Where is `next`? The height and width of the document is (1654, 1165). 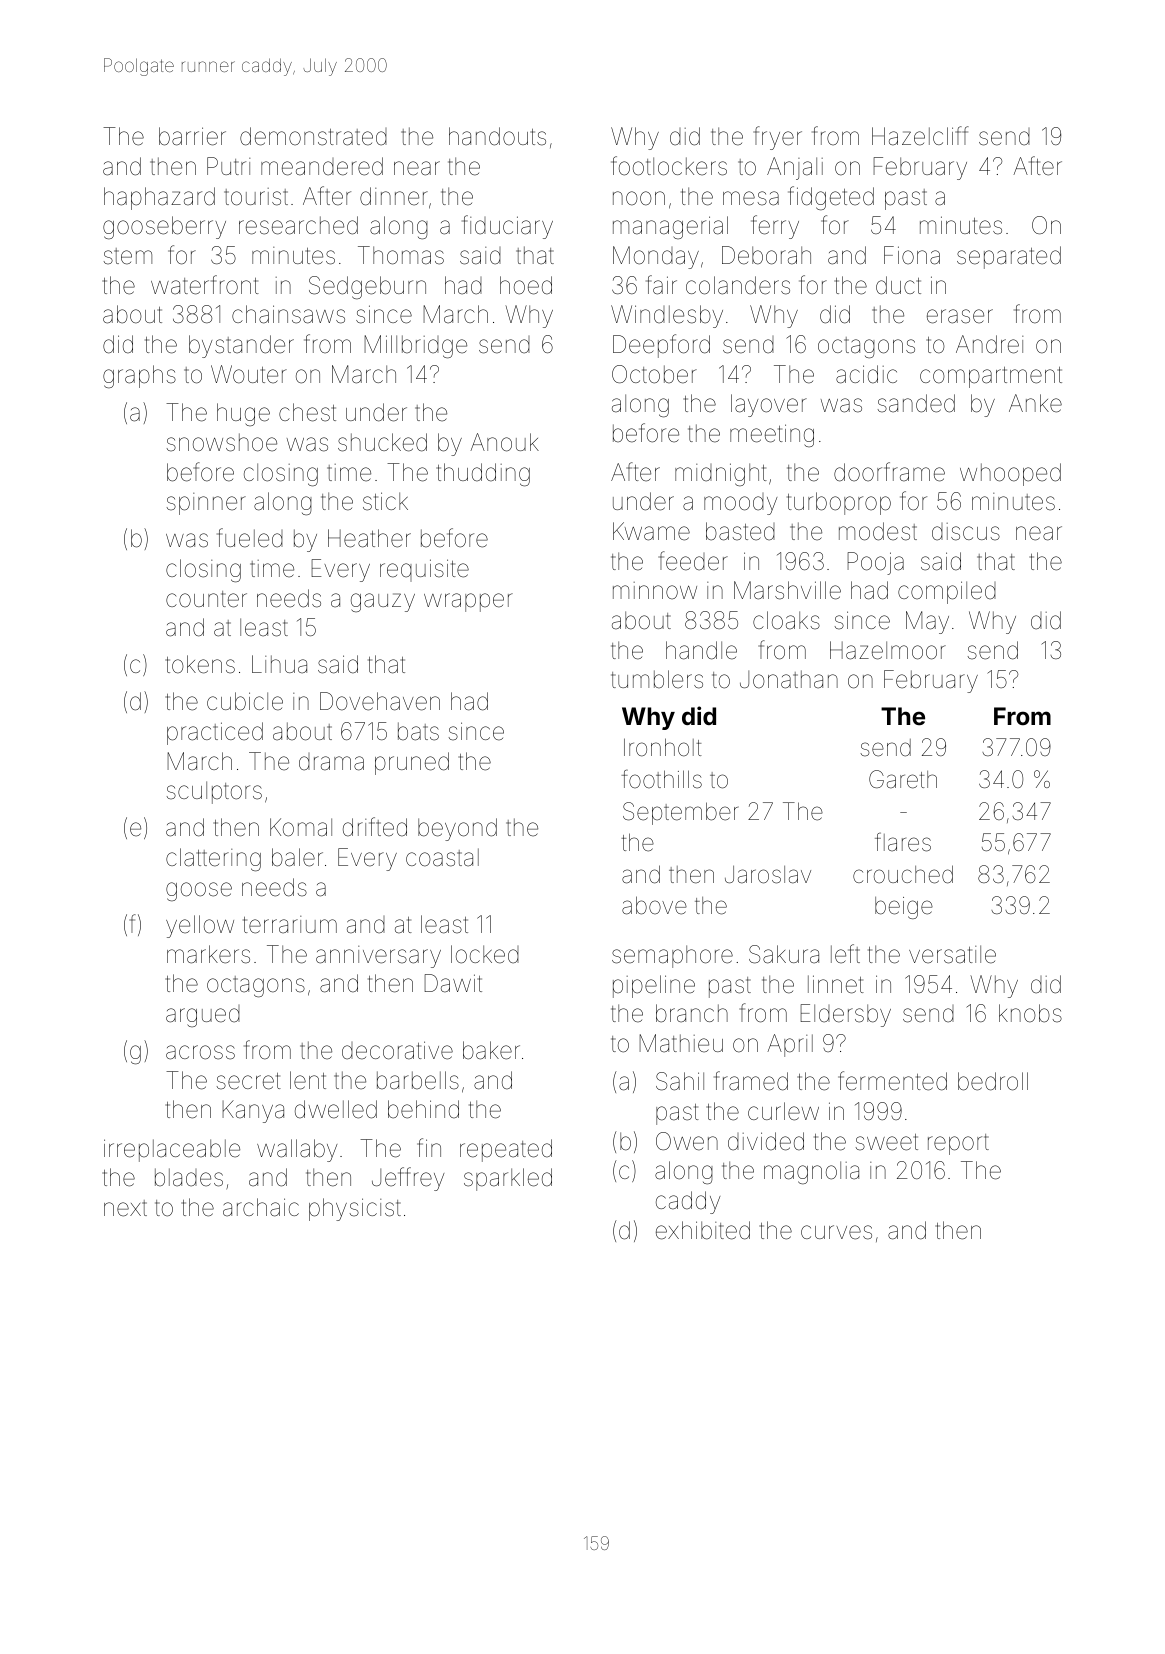 next is located at coordinates (125, 1208).
